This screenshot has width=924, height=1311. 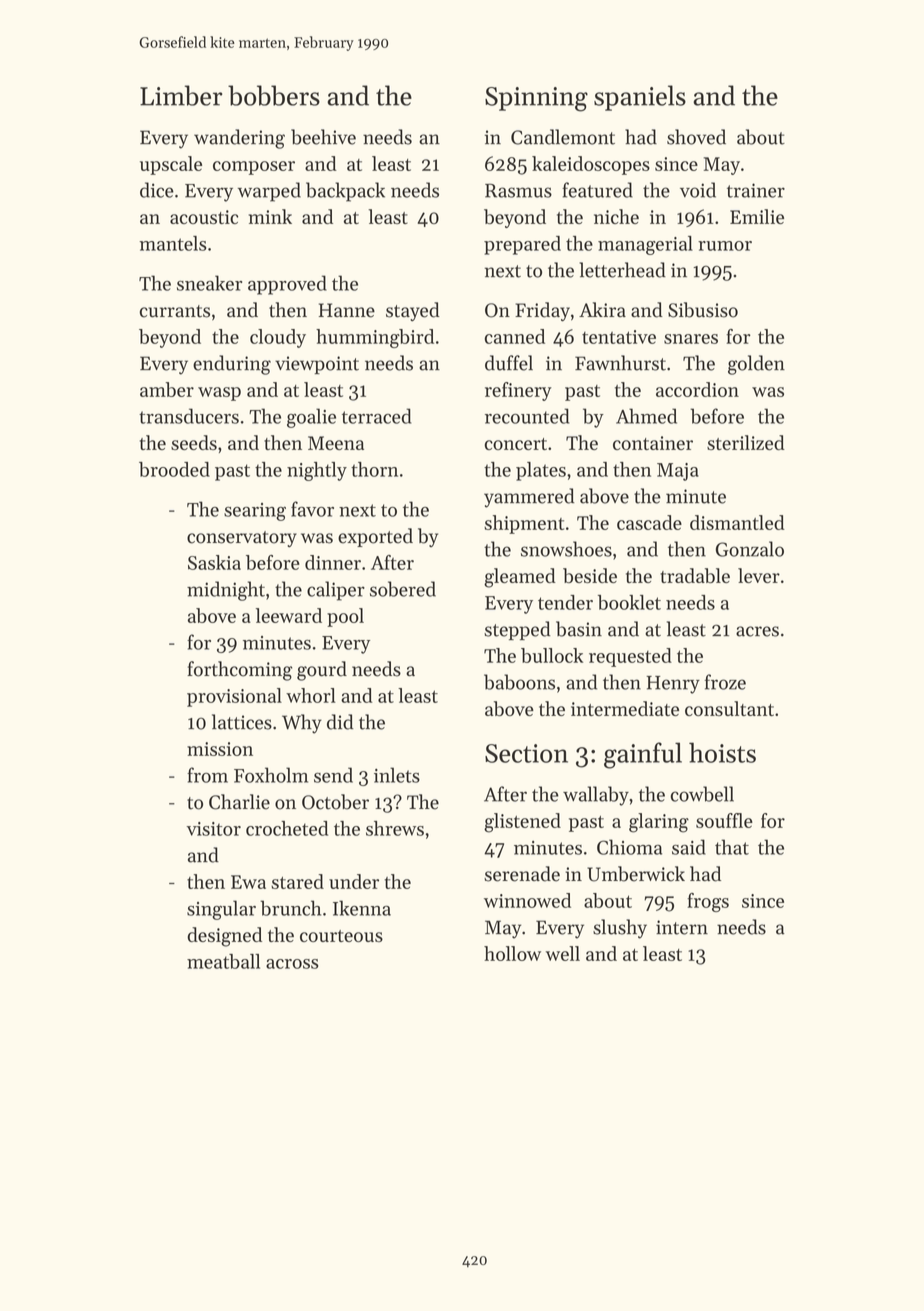 What do you see at coordinates (640, 98) in the screenshot?
I see `spaniels` at bounding box center [640, 98].
